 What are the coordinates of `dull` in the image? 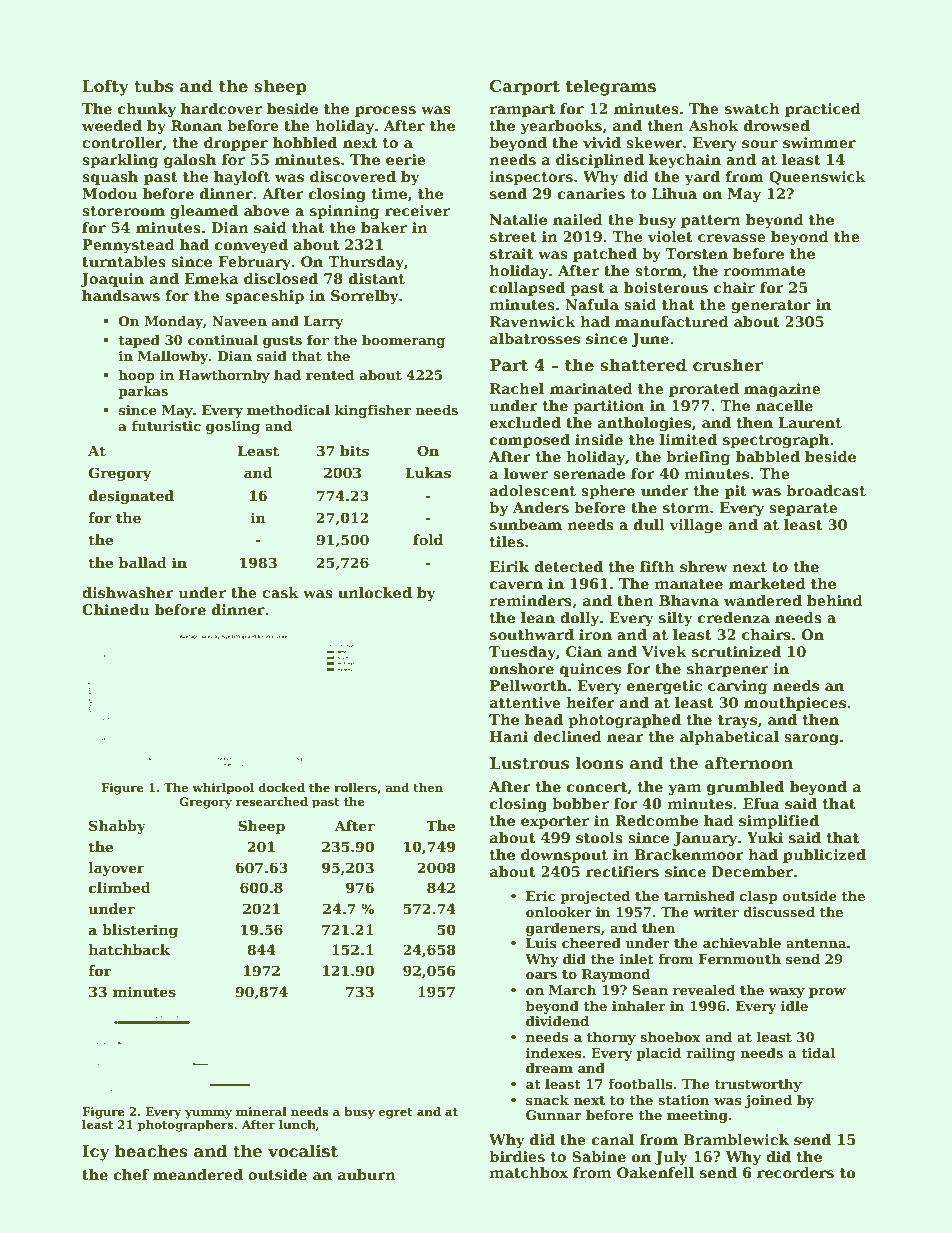 It's located at (649, 524).
